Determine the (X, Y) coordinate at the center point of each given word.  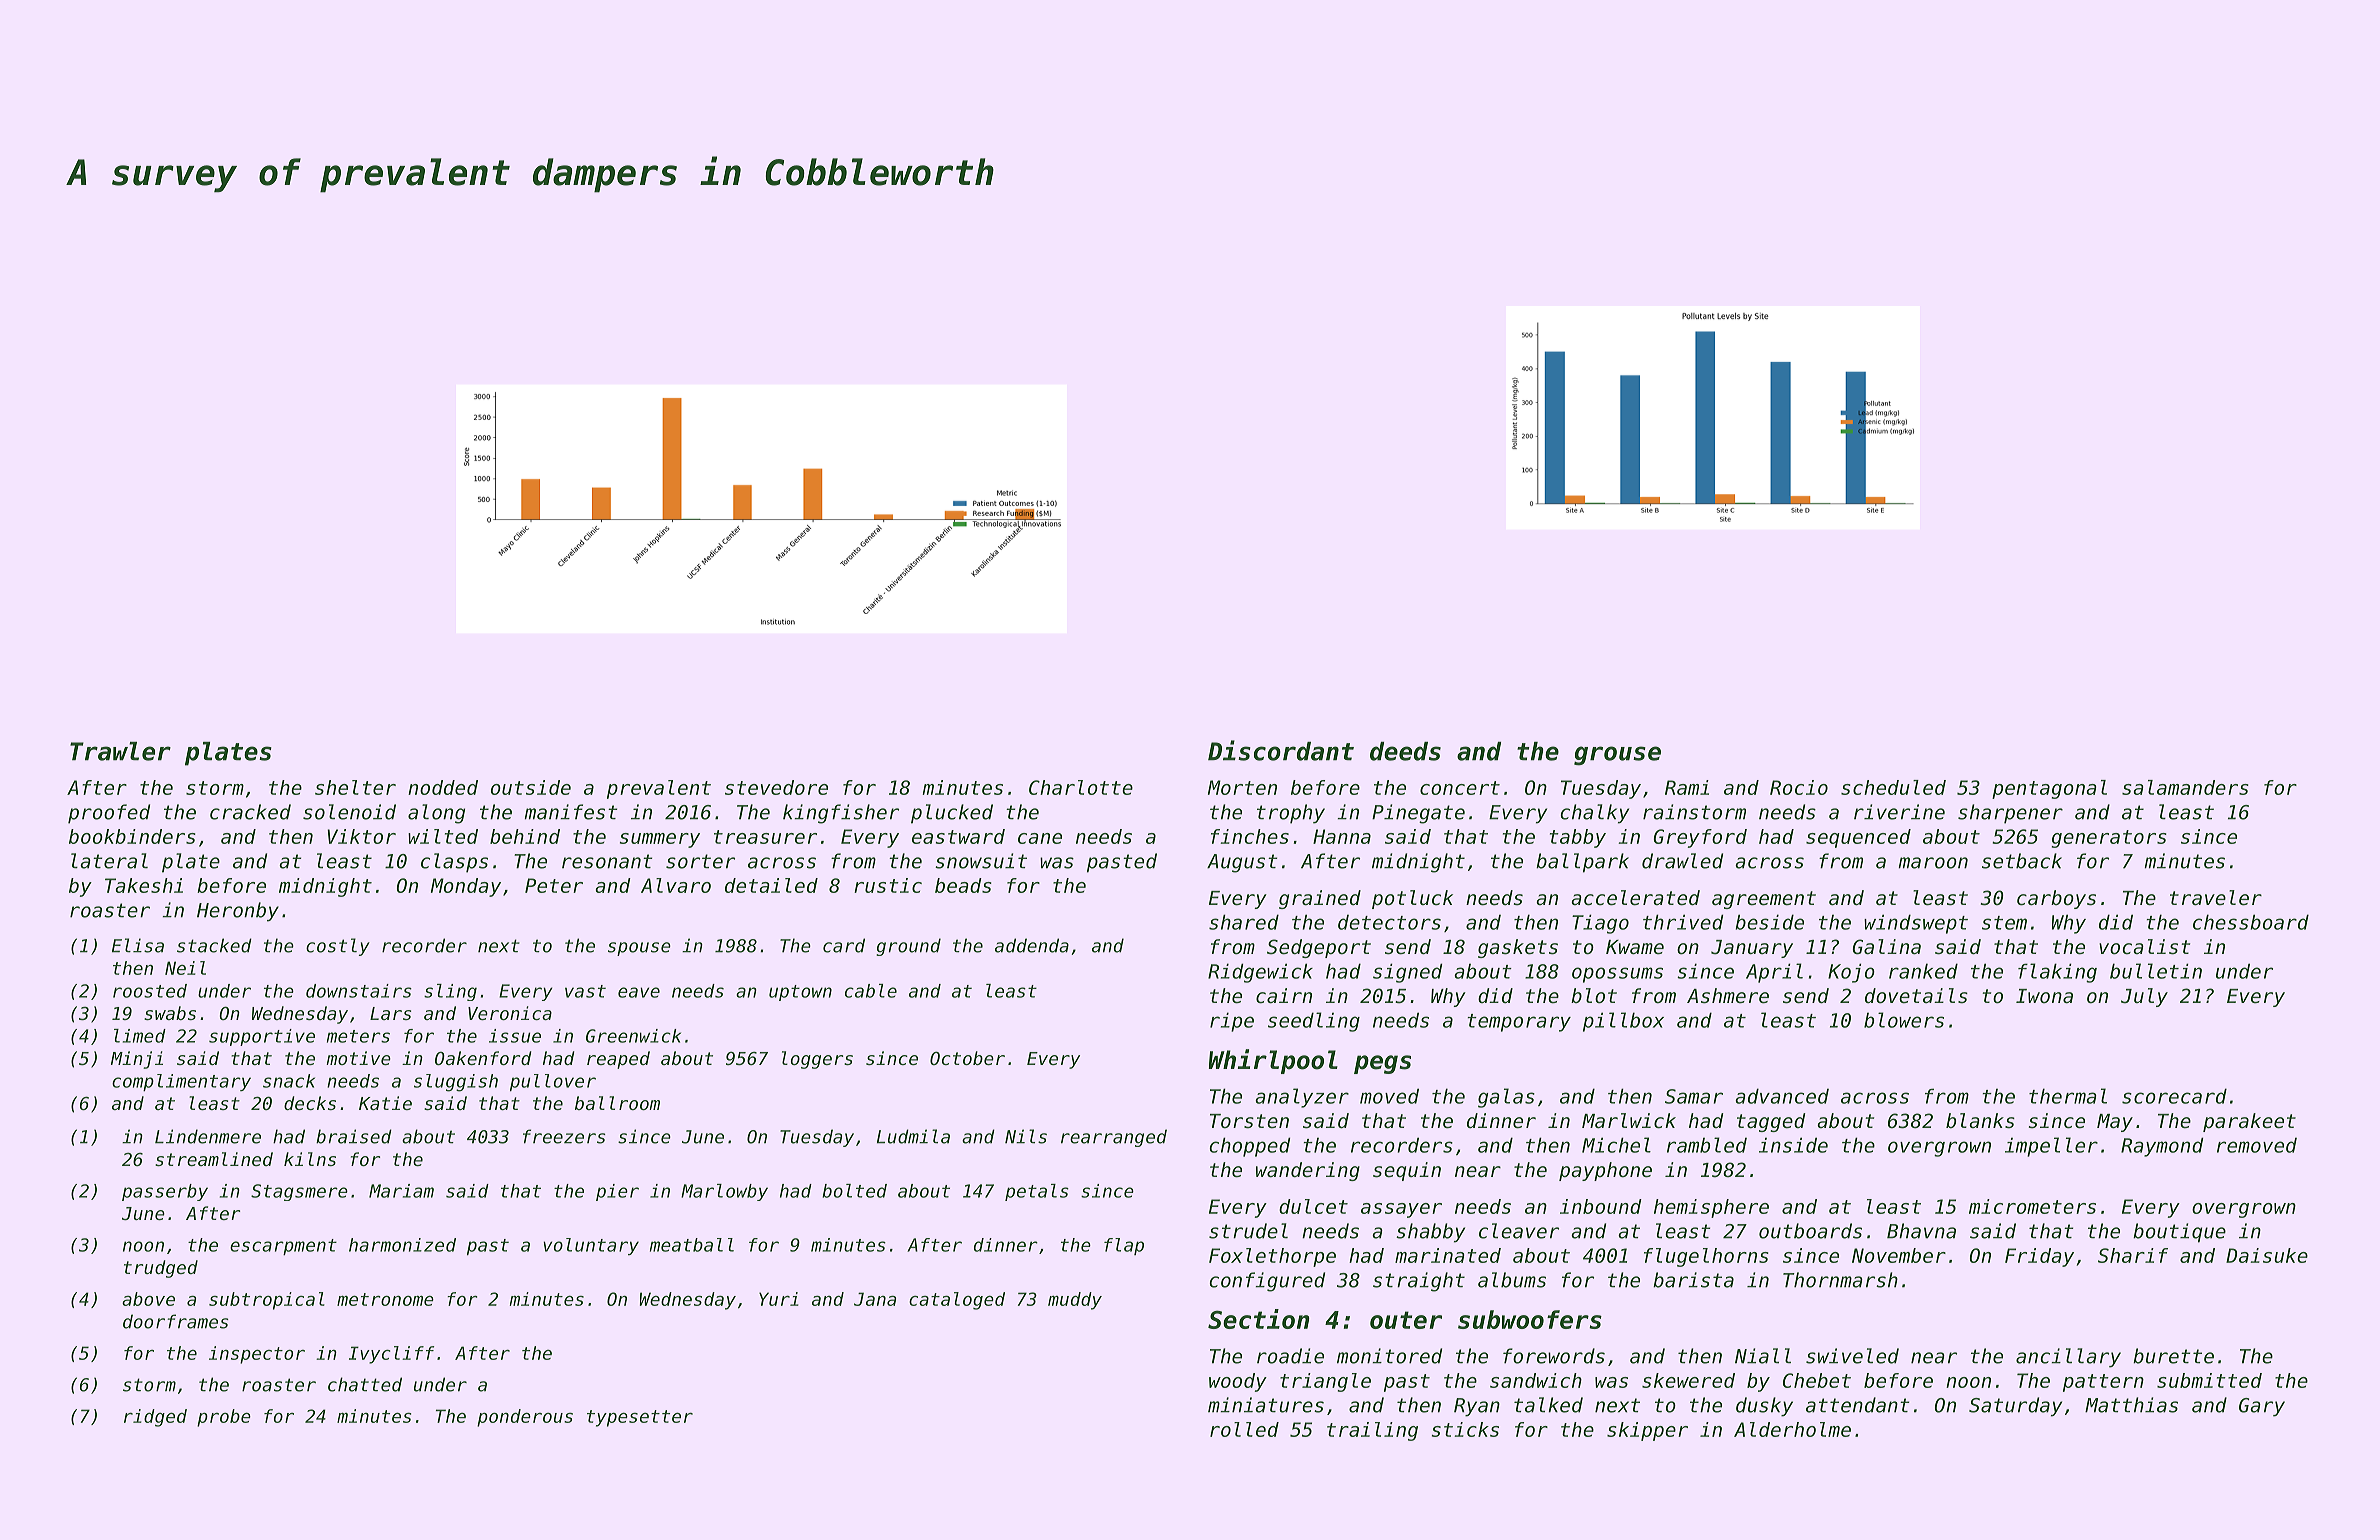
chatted (365, 1384)
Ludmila (913, 1136)
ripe (1232, 1022)
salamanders (2185, 787)
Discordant (1281, 750)
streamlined (214, 1159)
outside (531, 787)
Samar (1694, 1096)
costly (338, 947)
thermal (2068, 1096)
